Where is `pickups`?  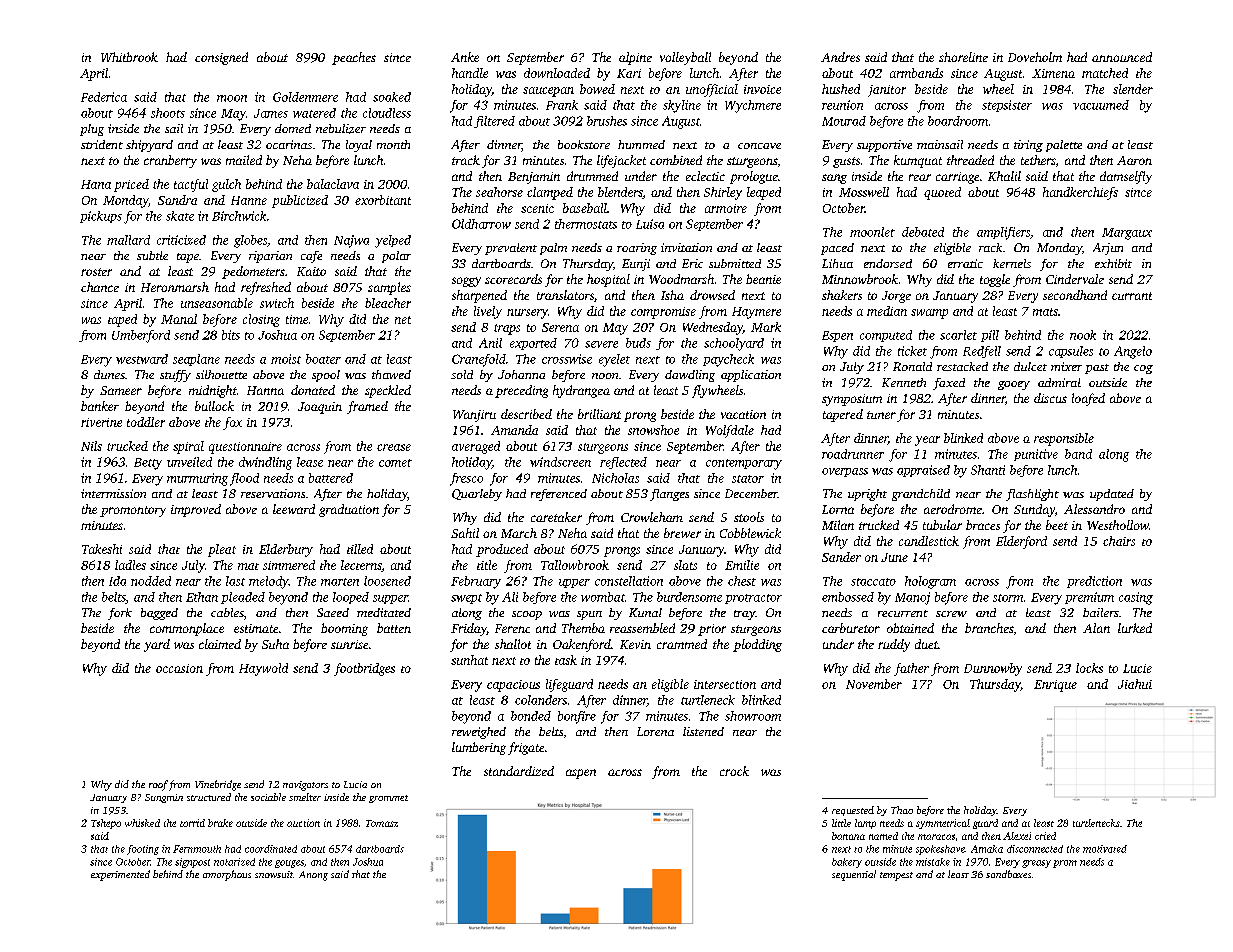 pickups is located at coordinates (101, 217).
